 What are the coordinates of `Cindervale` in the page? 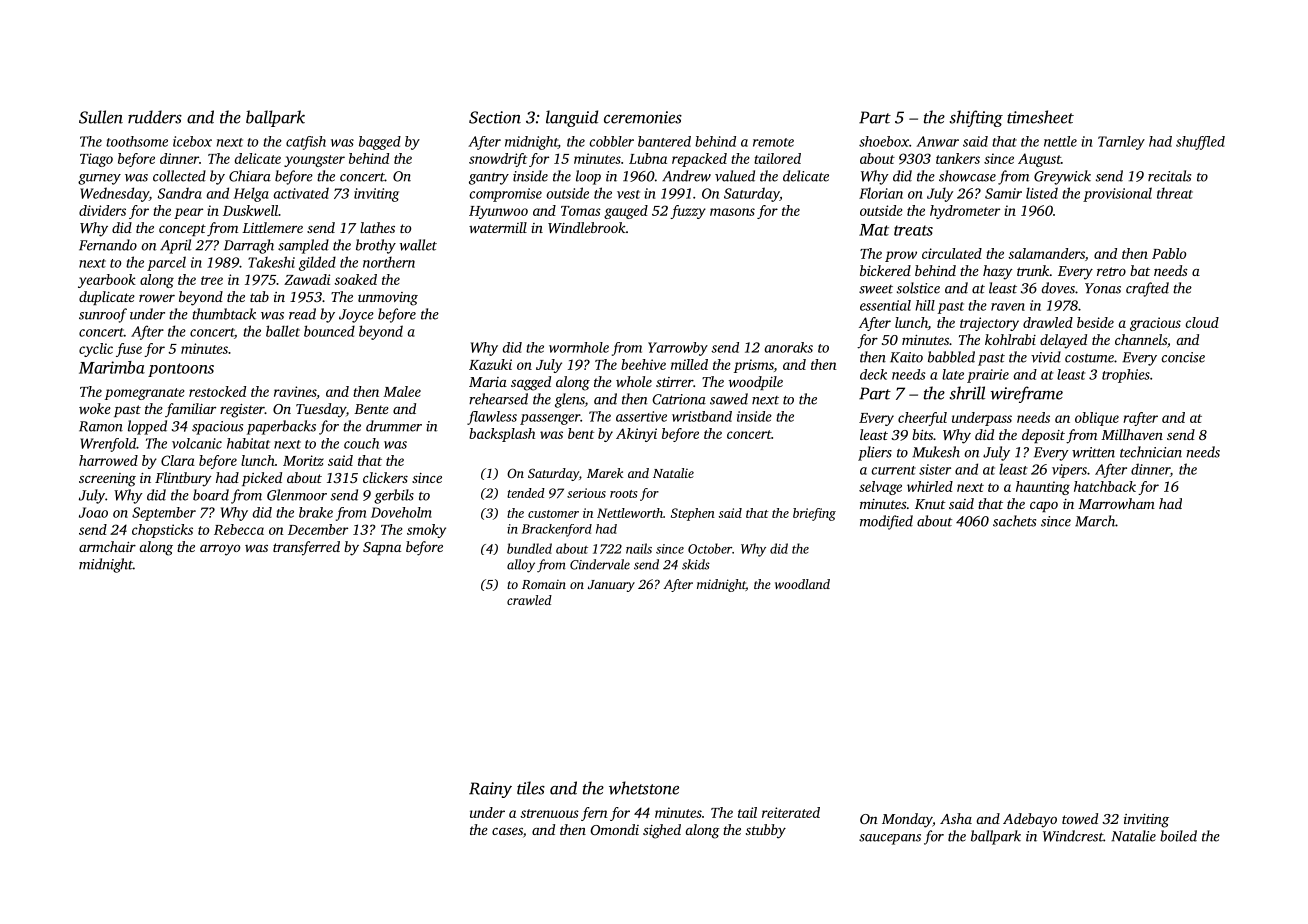 It's located at (600, 564).
